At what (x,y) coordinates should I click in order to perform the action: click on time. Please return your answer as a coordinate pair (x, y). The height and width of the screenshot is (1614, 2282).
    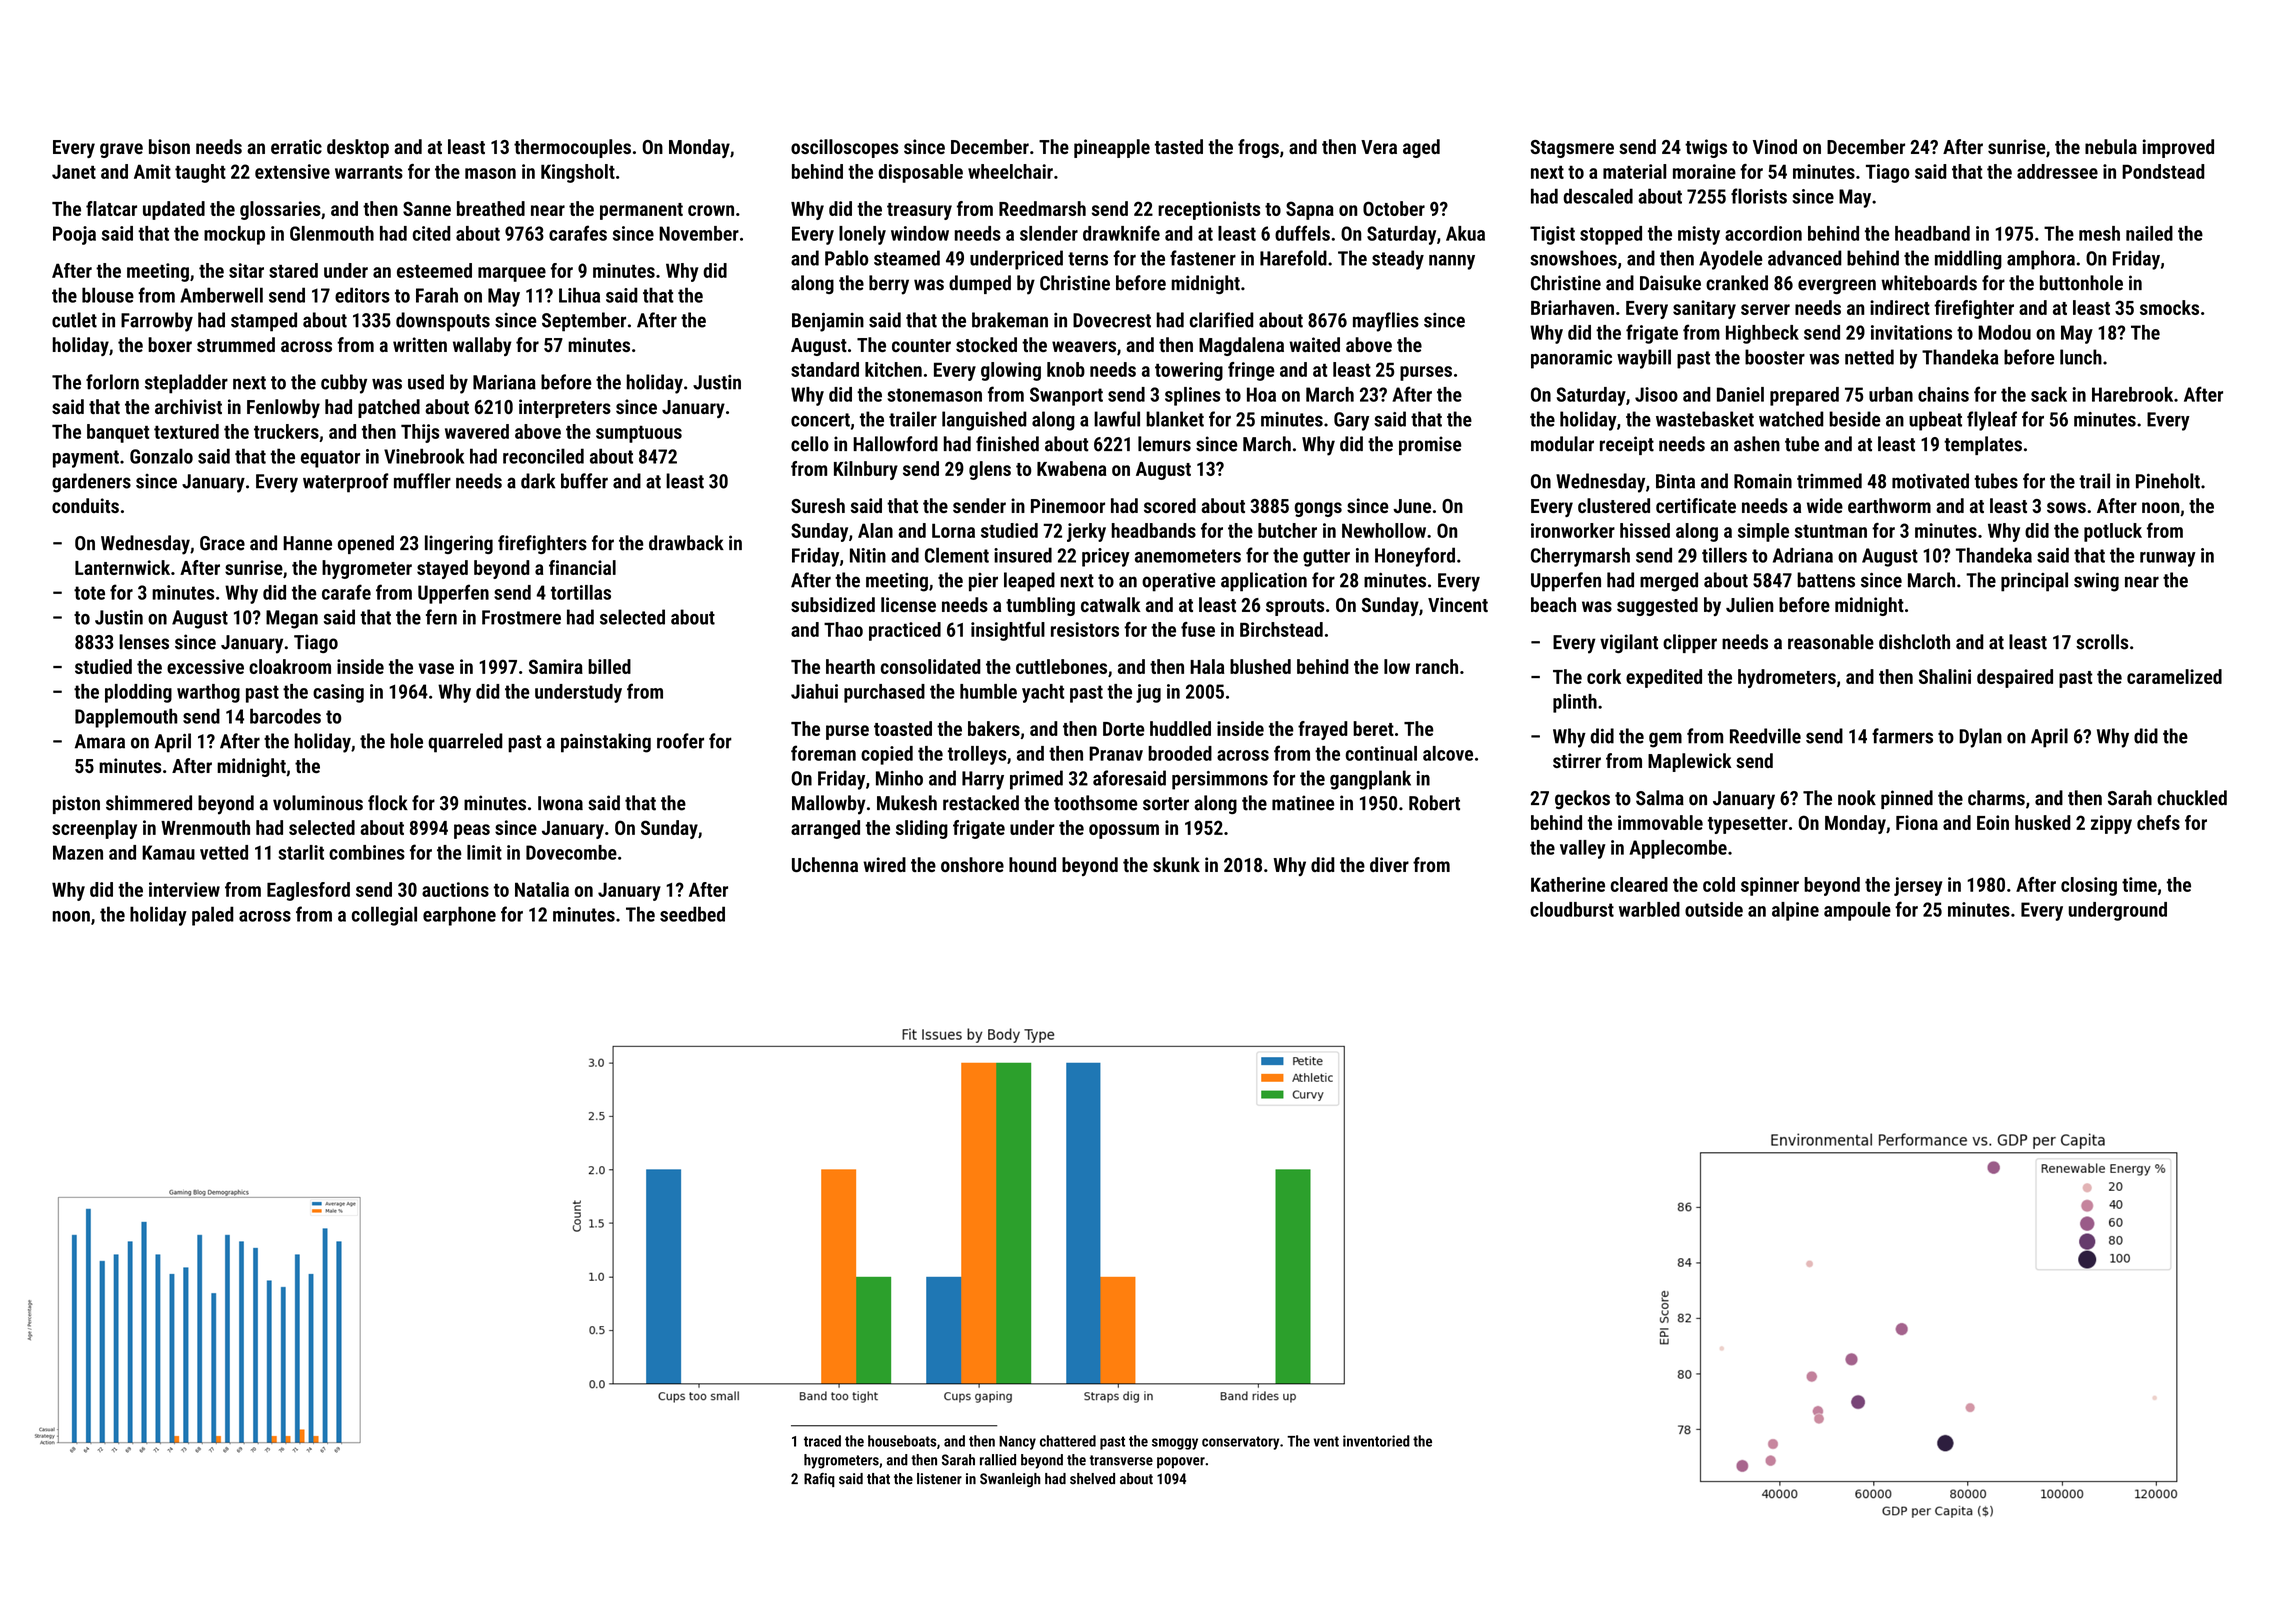
    Looking at the image, I should click on (2139, 884).
